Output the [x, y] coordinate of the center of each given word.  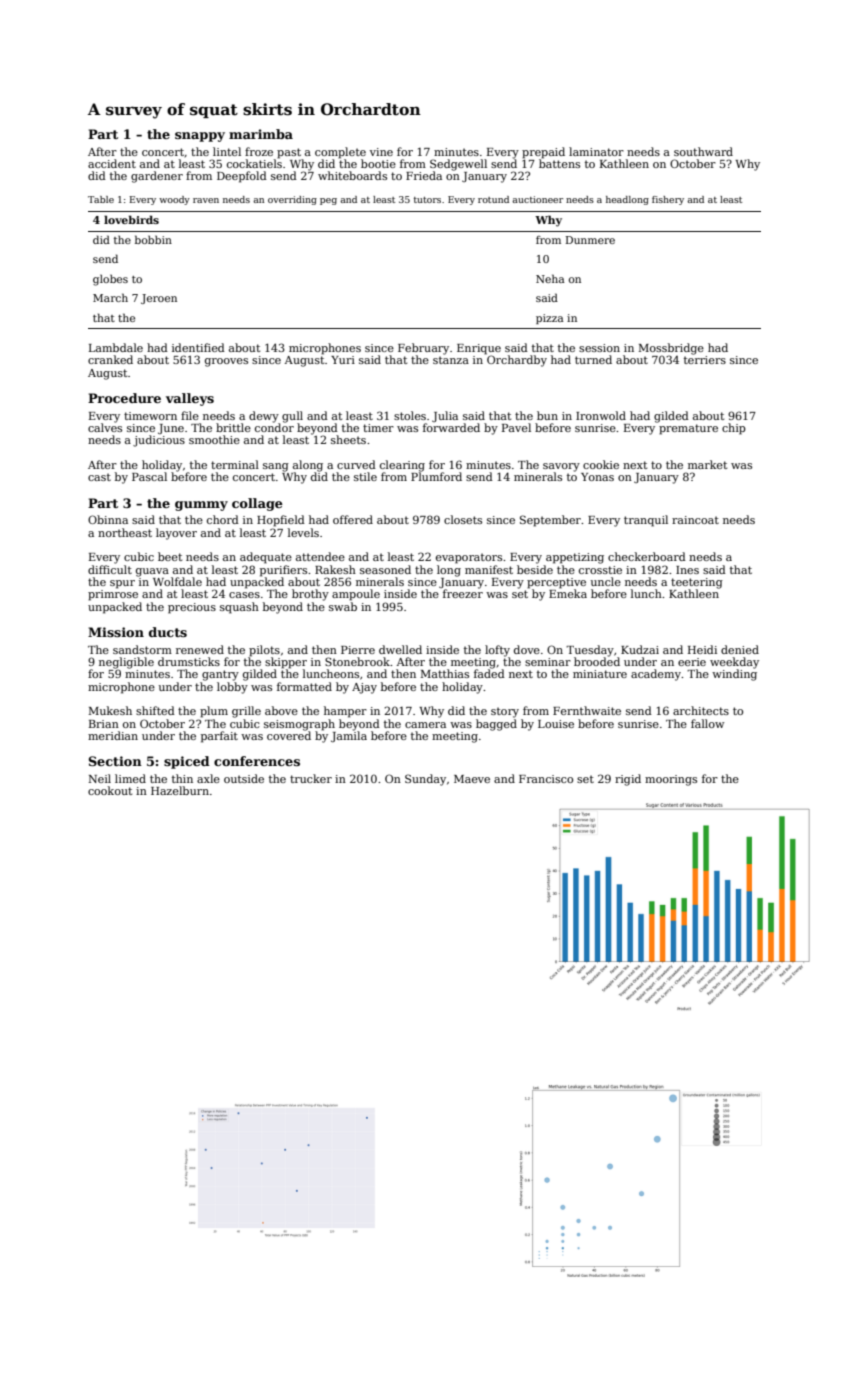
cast [99, 477]
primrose [113, 595]
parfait [219, 737]
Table [101, 199]
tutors [427, 200]
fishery [668, 200]
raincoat [695, 520]
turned [593, 359]
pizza [550, 319]
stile [365, 476]
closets [463, 519]
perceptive [556, 583]
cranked [110, 359]
